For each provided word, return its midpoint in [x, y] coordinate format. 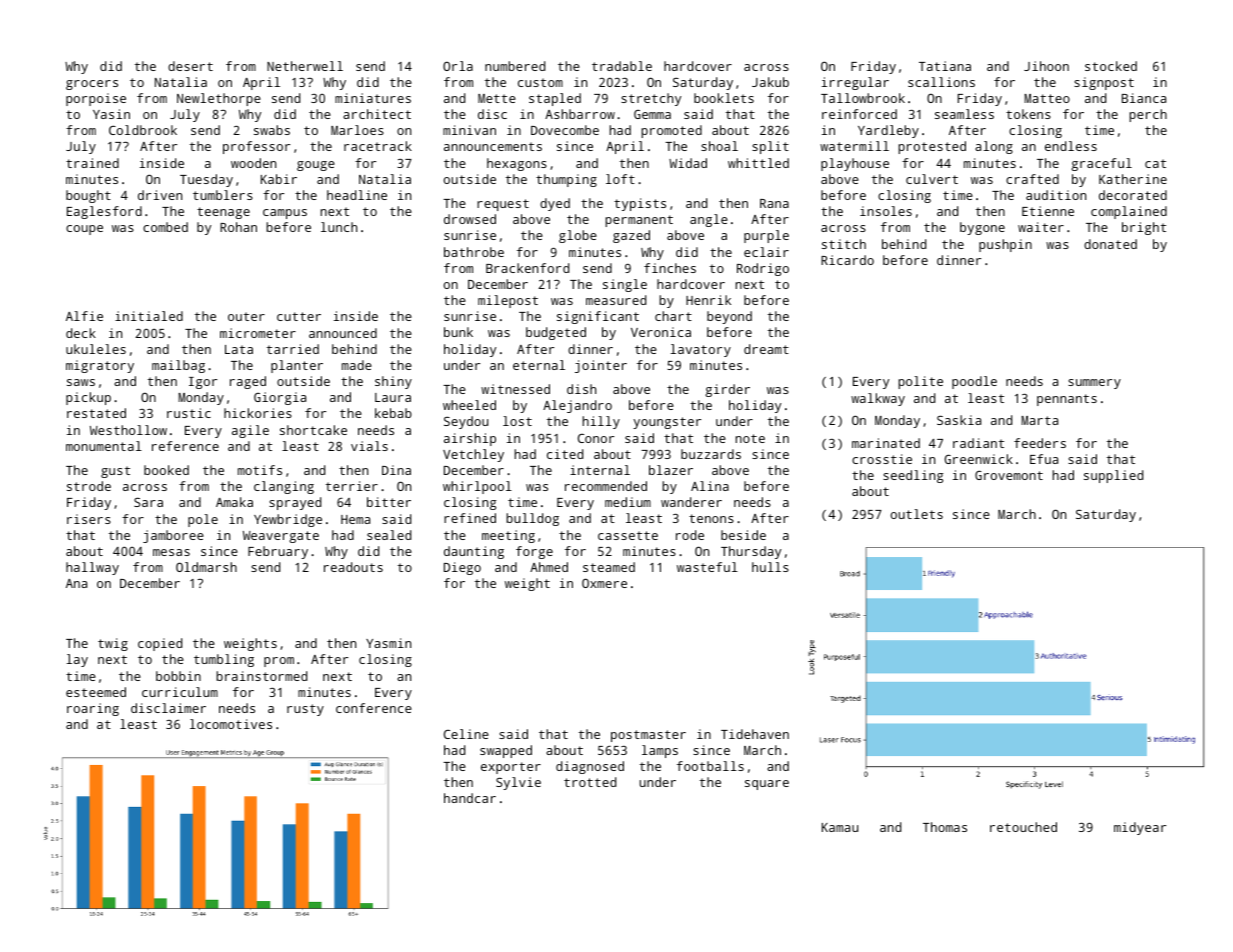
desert [190, 66]
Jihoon [1046, 66]
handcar [470, 798]
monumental [104, 446]
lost [517, 421]
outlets [917, 514]
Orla [458, 66]
